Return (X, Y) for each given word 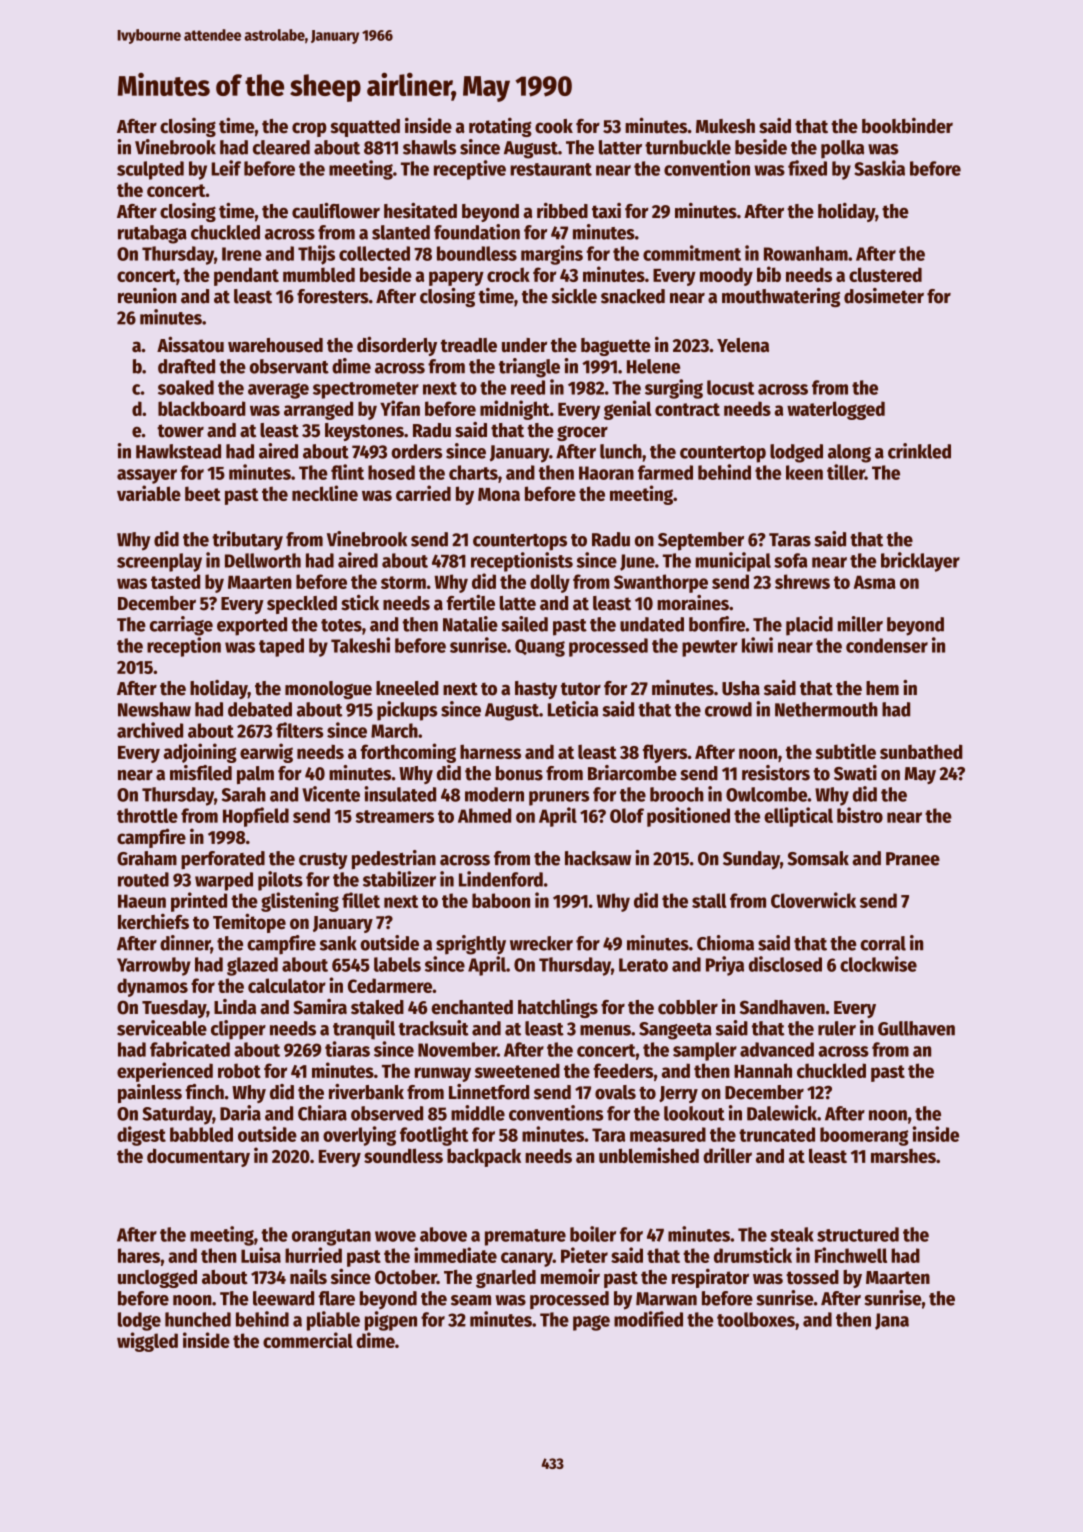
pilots (280, 881)
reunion (147, 296)
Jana (892, 1321)
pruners (559, 798)
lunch (621, 451)
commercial (308, 1340)
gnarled (506, 1279)
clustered (885, 274)
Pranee (913, 859)
